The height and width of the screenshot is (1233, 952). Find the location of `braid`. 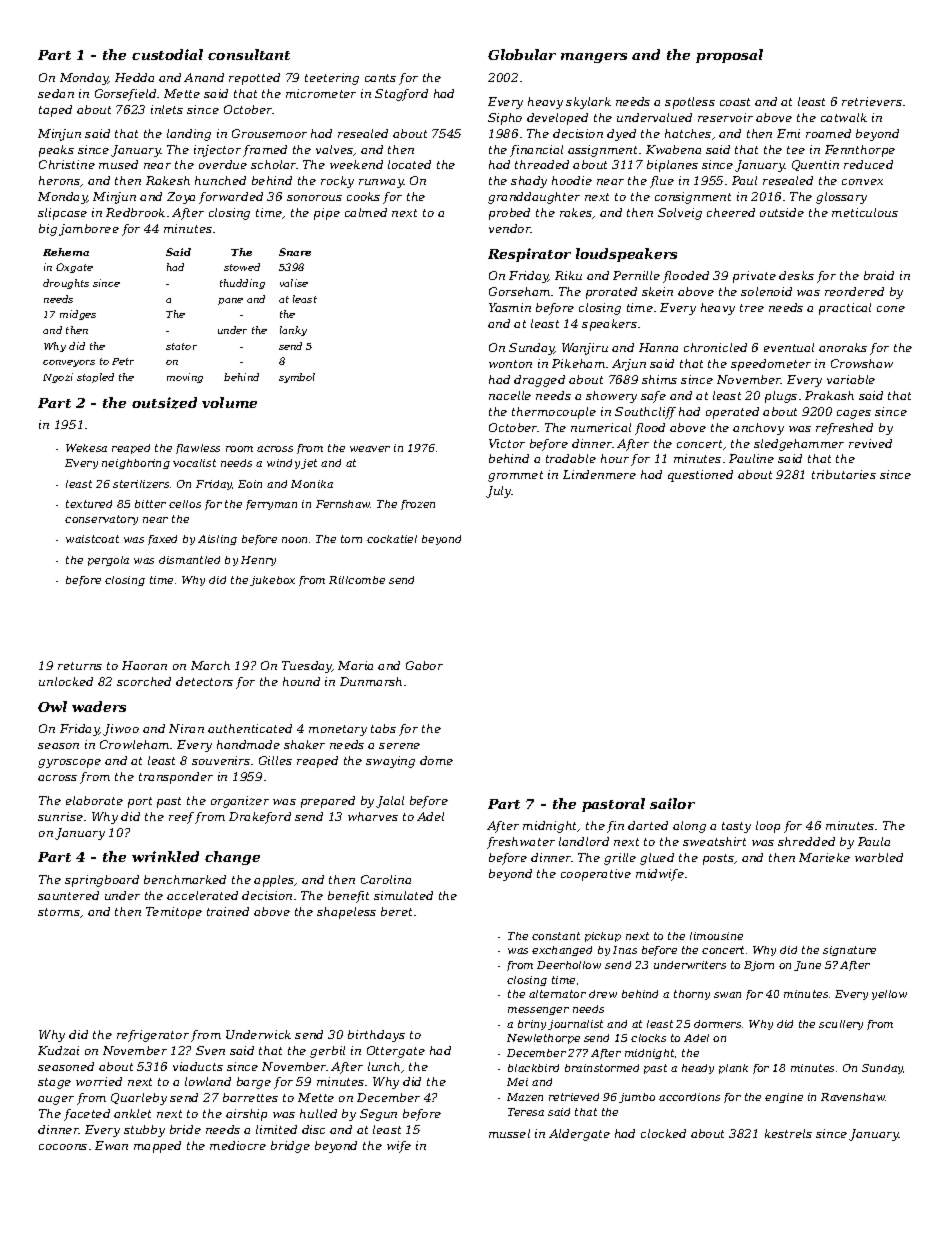

braid is located at coordinates (879, 275).
